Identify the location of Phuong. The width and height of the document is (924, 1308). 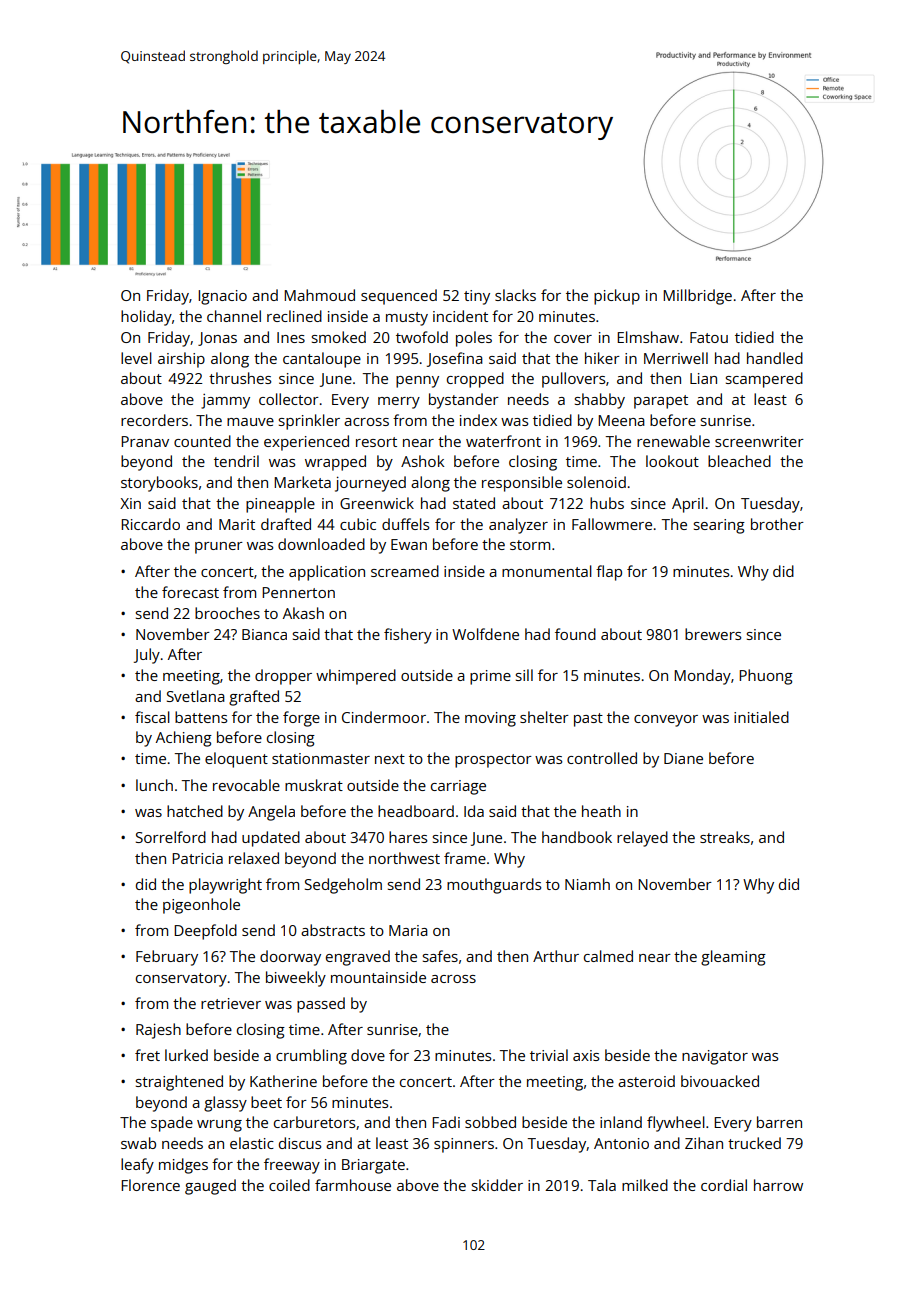
(766, 677).
